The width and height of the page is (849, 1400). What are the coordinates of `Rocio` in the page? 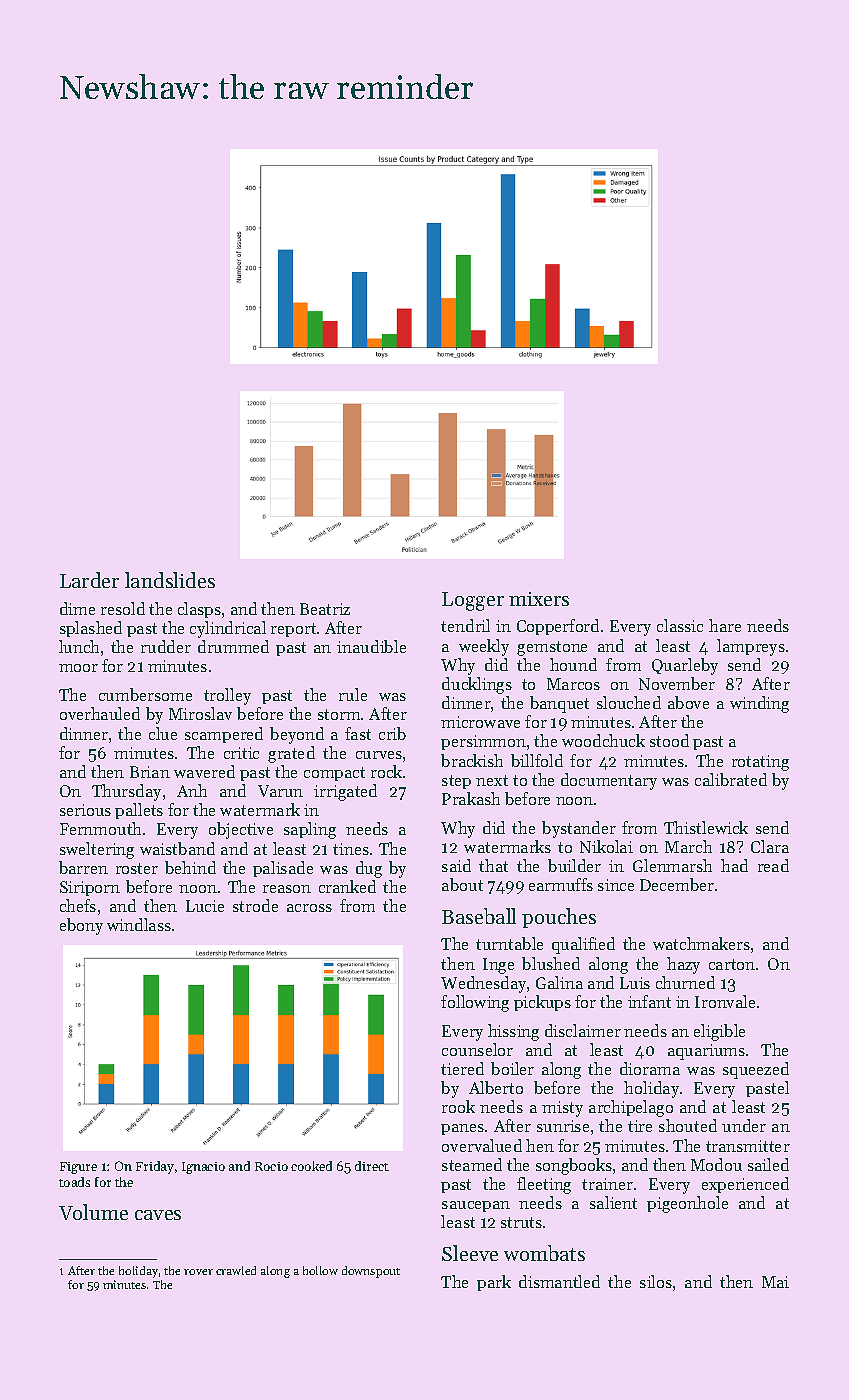 It's located at (271, 1166).
